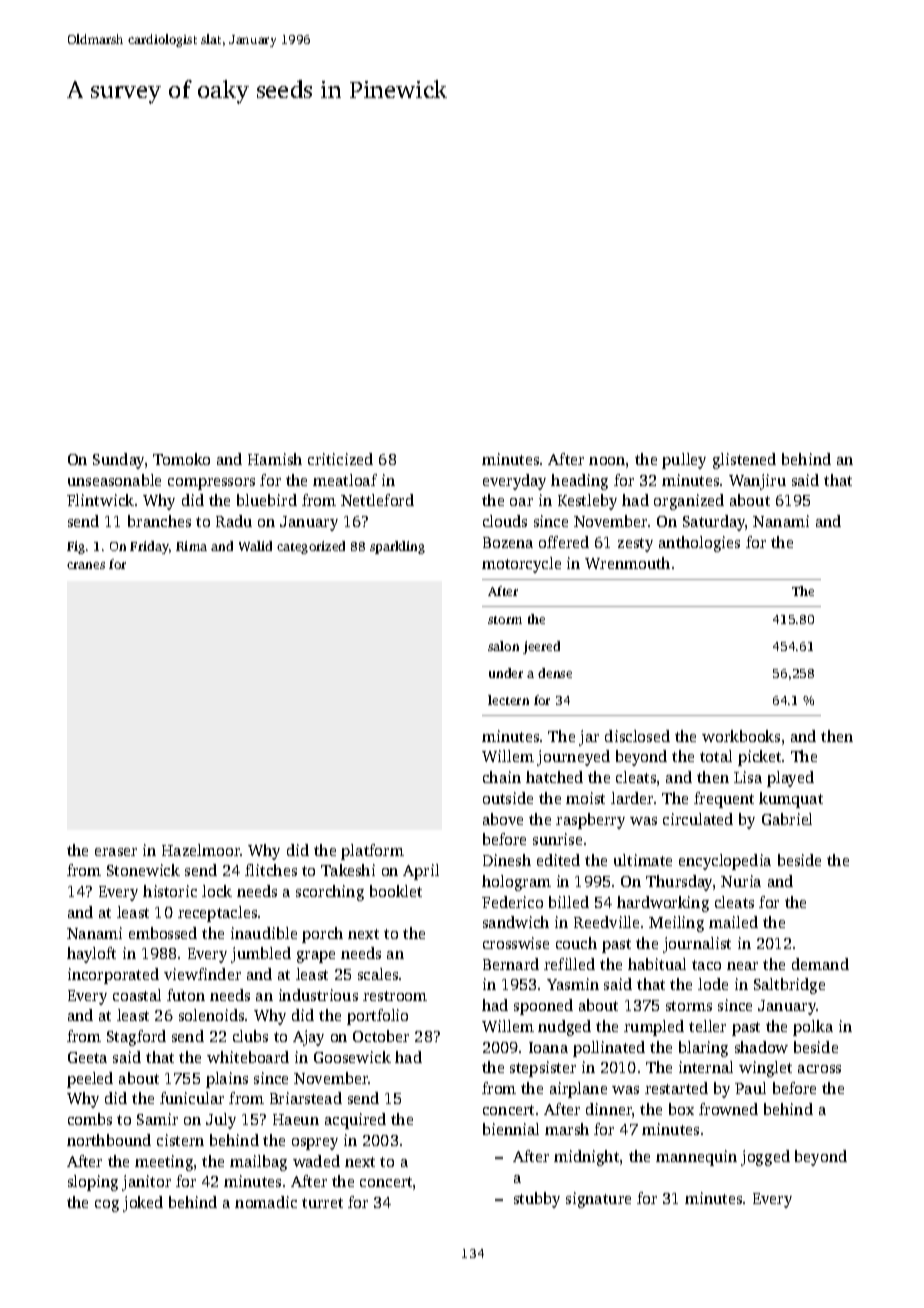 The width and height of the screenshot is (924, 1308). Describe the element at coordinates (116, 852) in the screenshot. I see `eraser` at that location.
